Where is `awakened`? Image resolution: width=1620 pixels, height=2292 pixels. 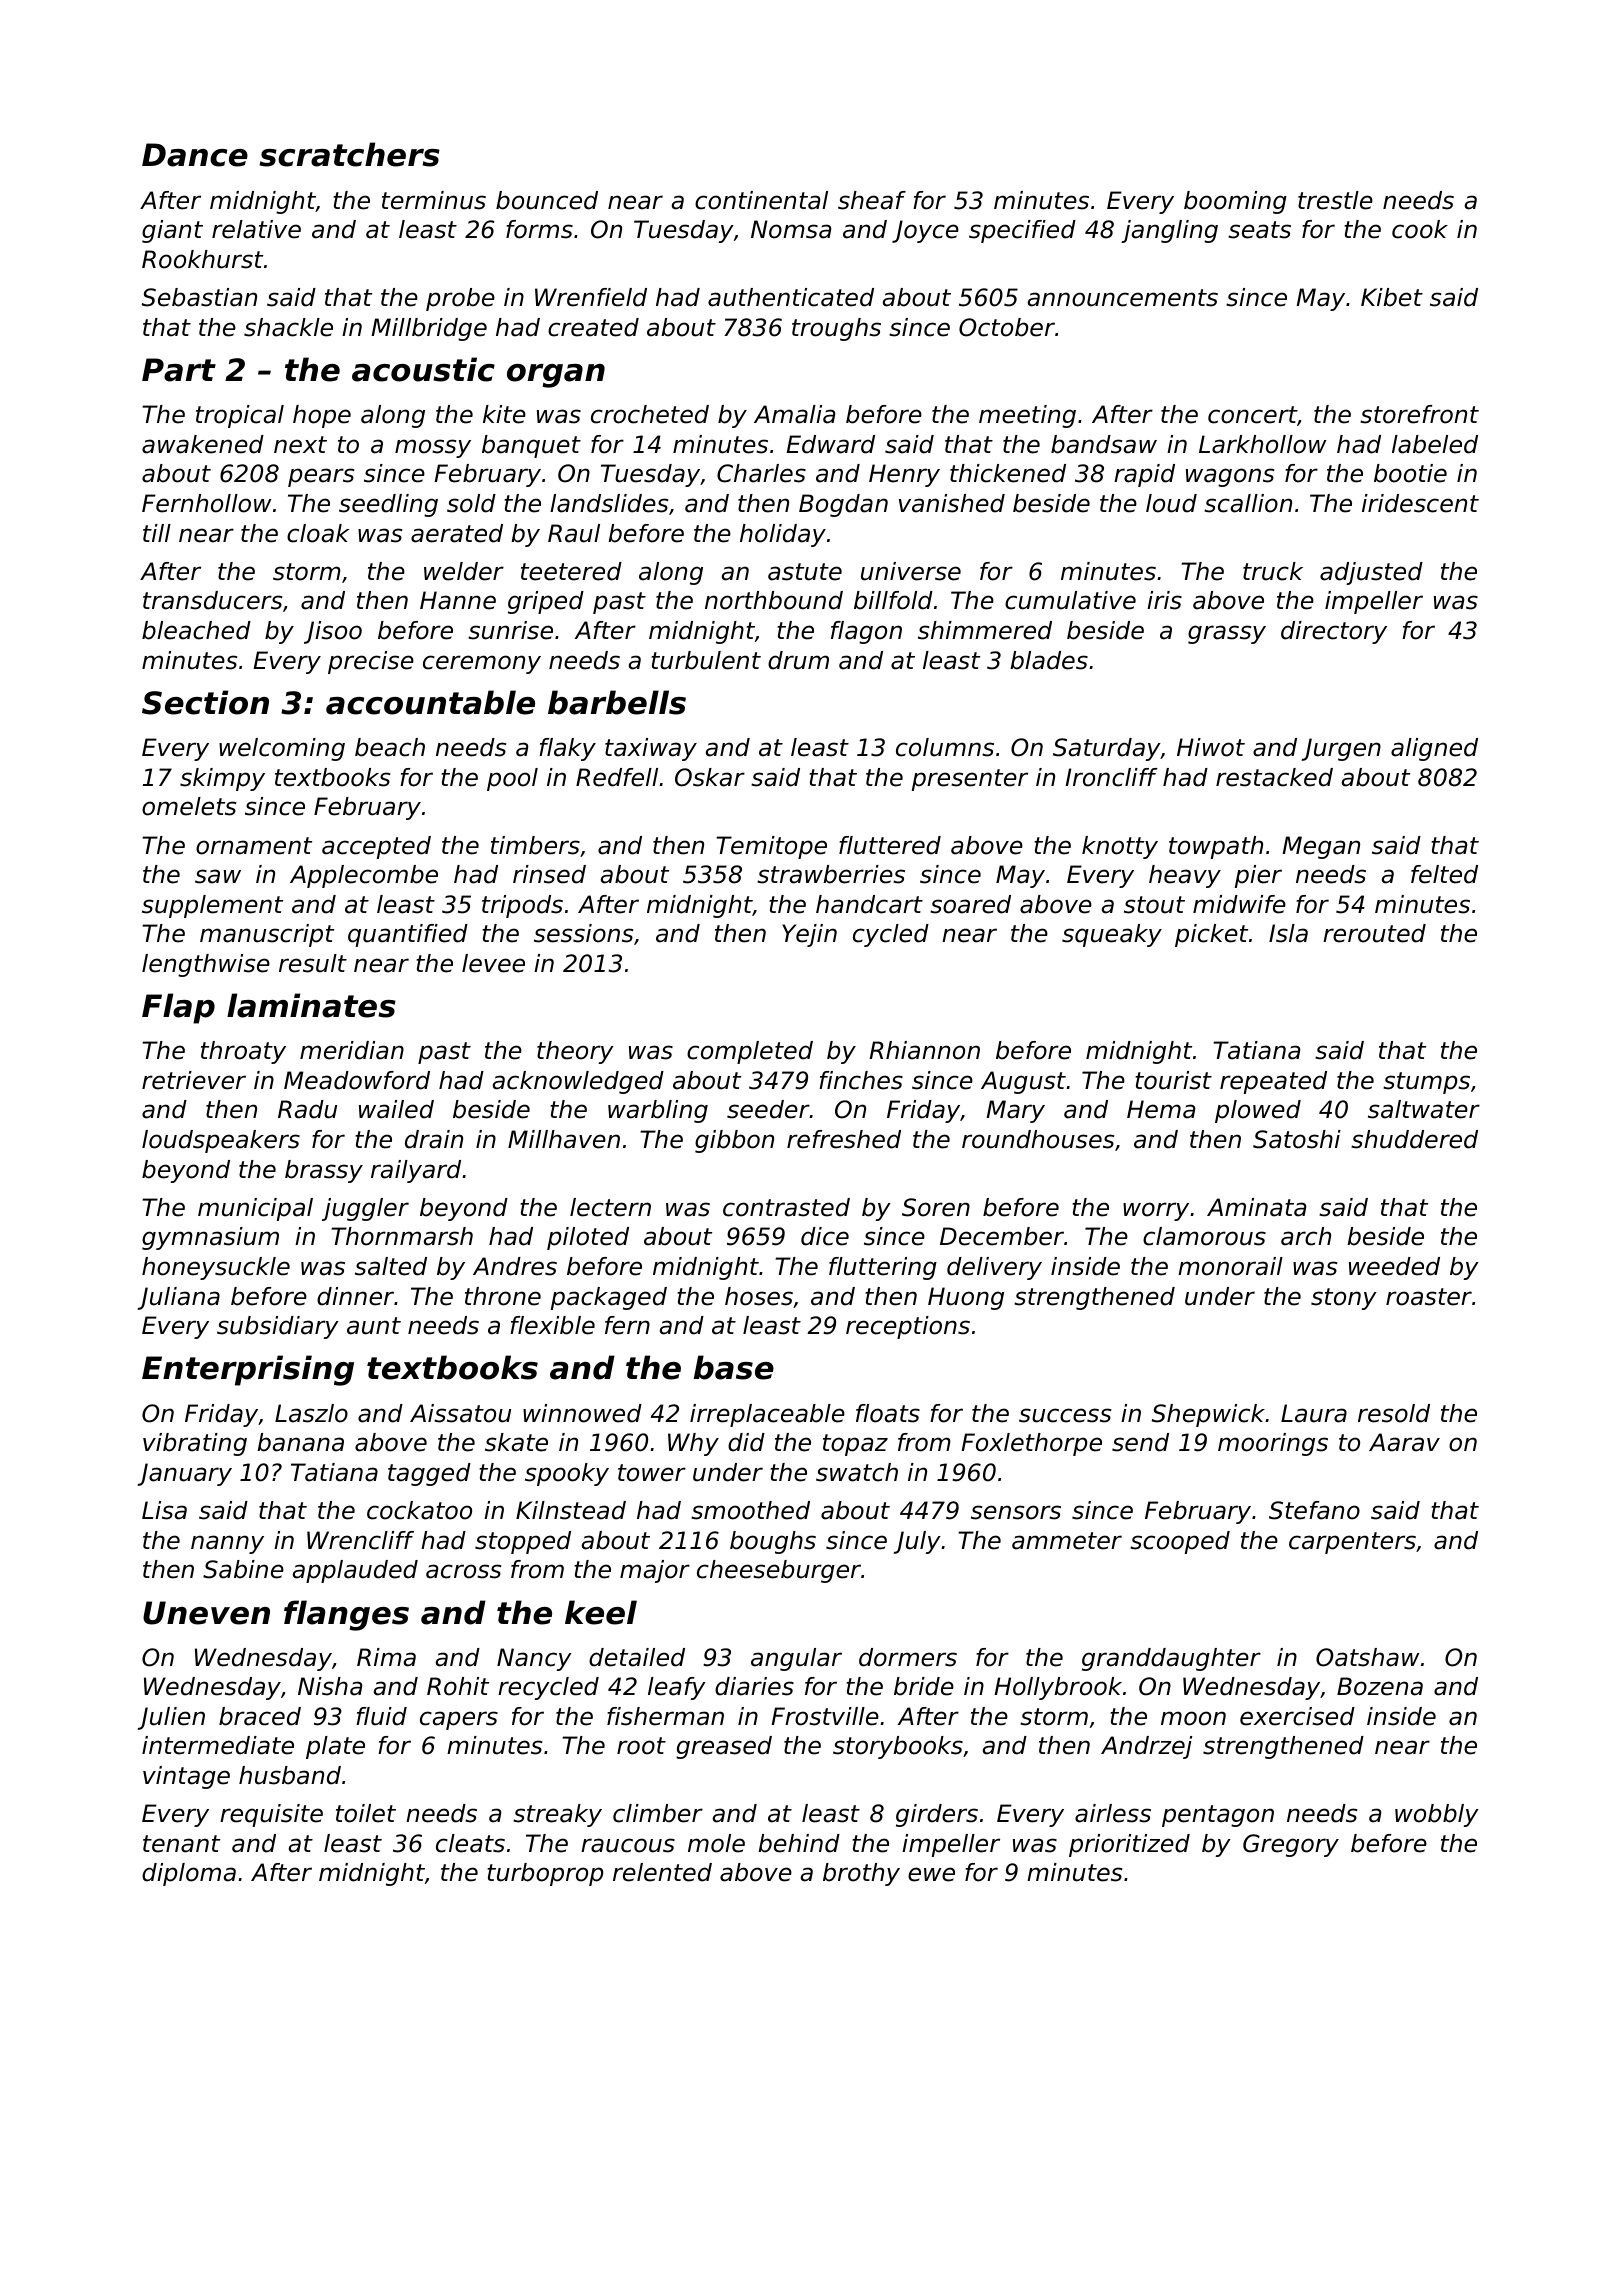
awakened is located at coordinates (203, 444).
